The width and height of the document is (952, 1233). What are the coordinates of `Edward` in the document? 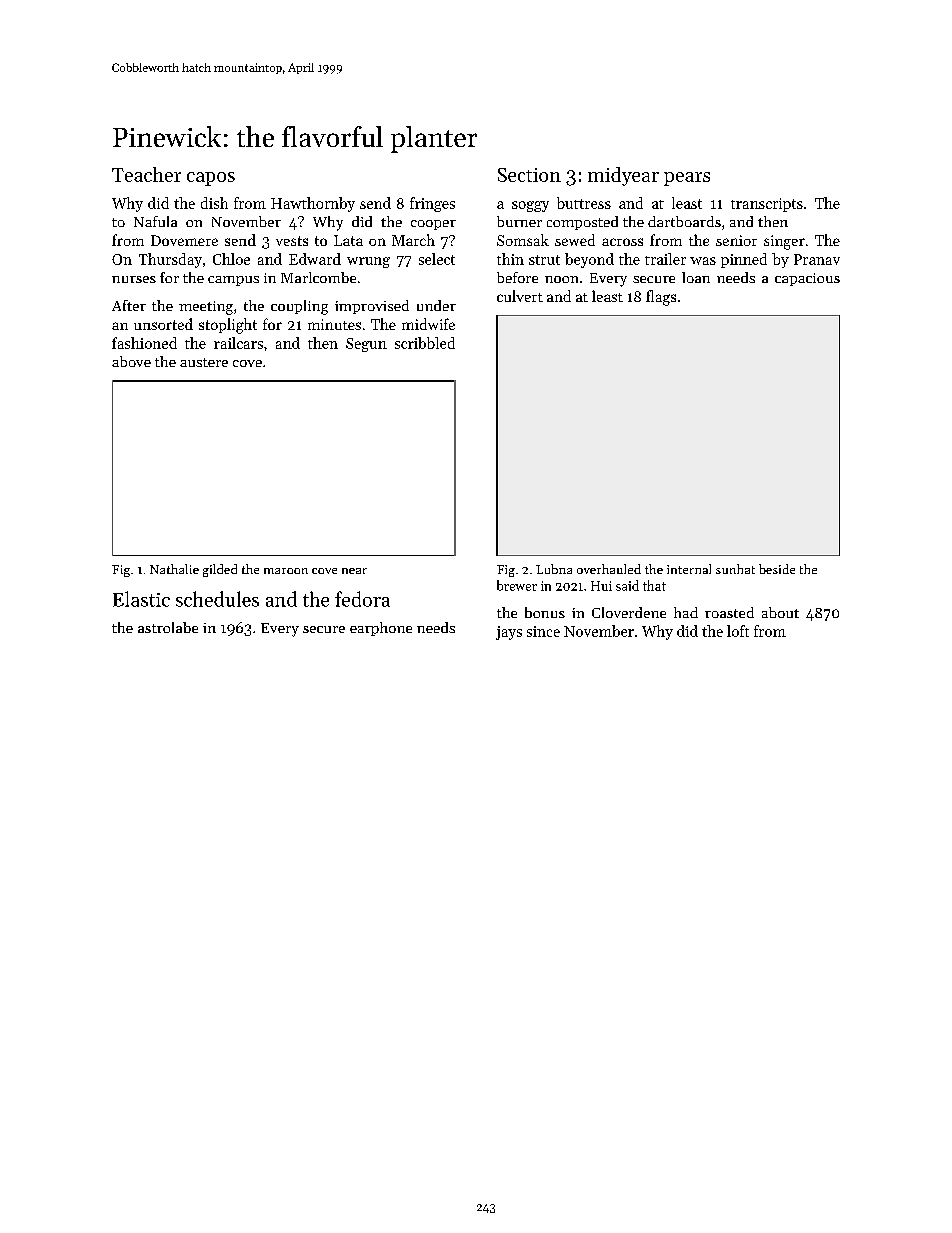 It's located at (315, 259).
